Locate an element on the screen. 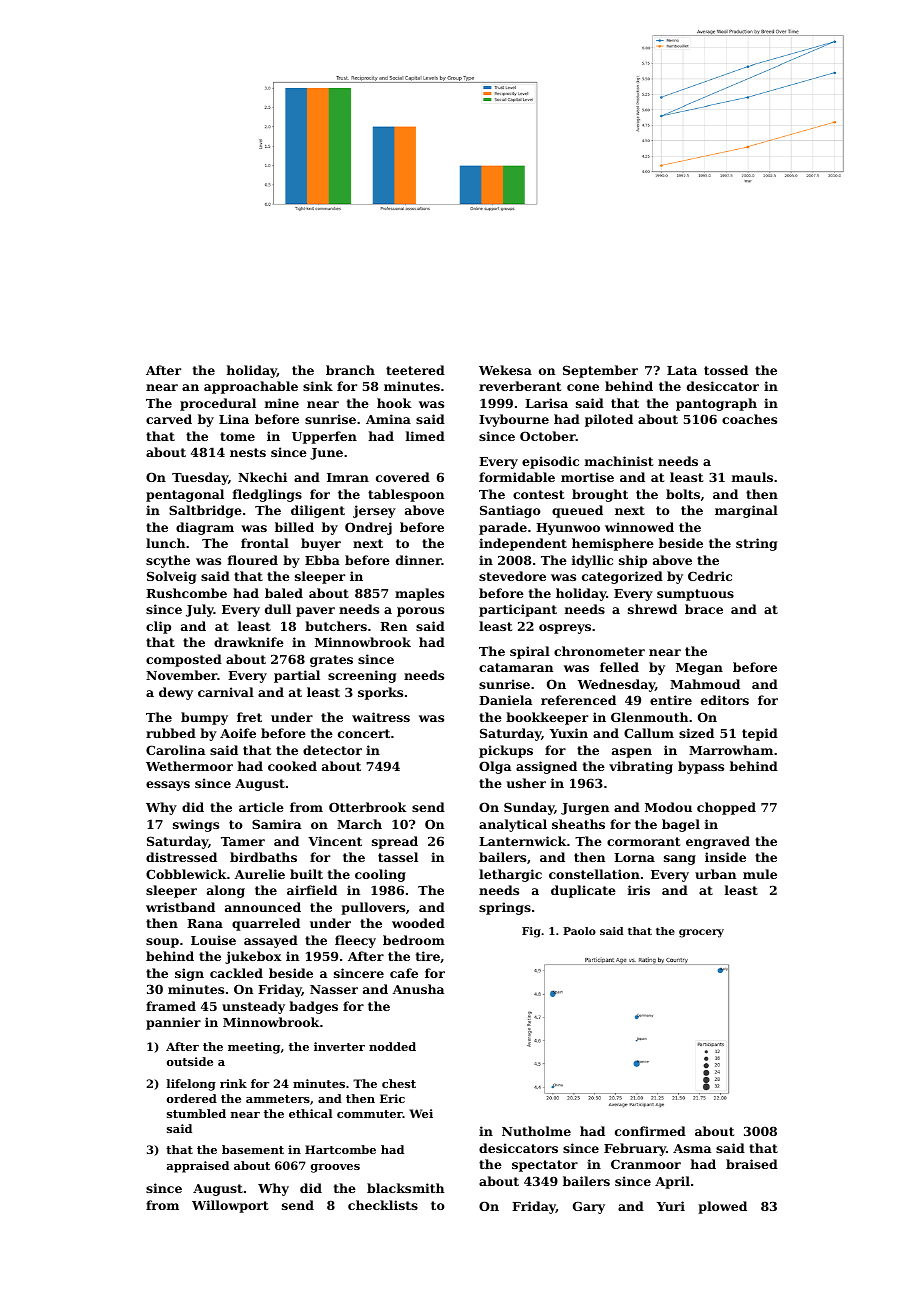  plowed is located at coordinates (722, 1207).
